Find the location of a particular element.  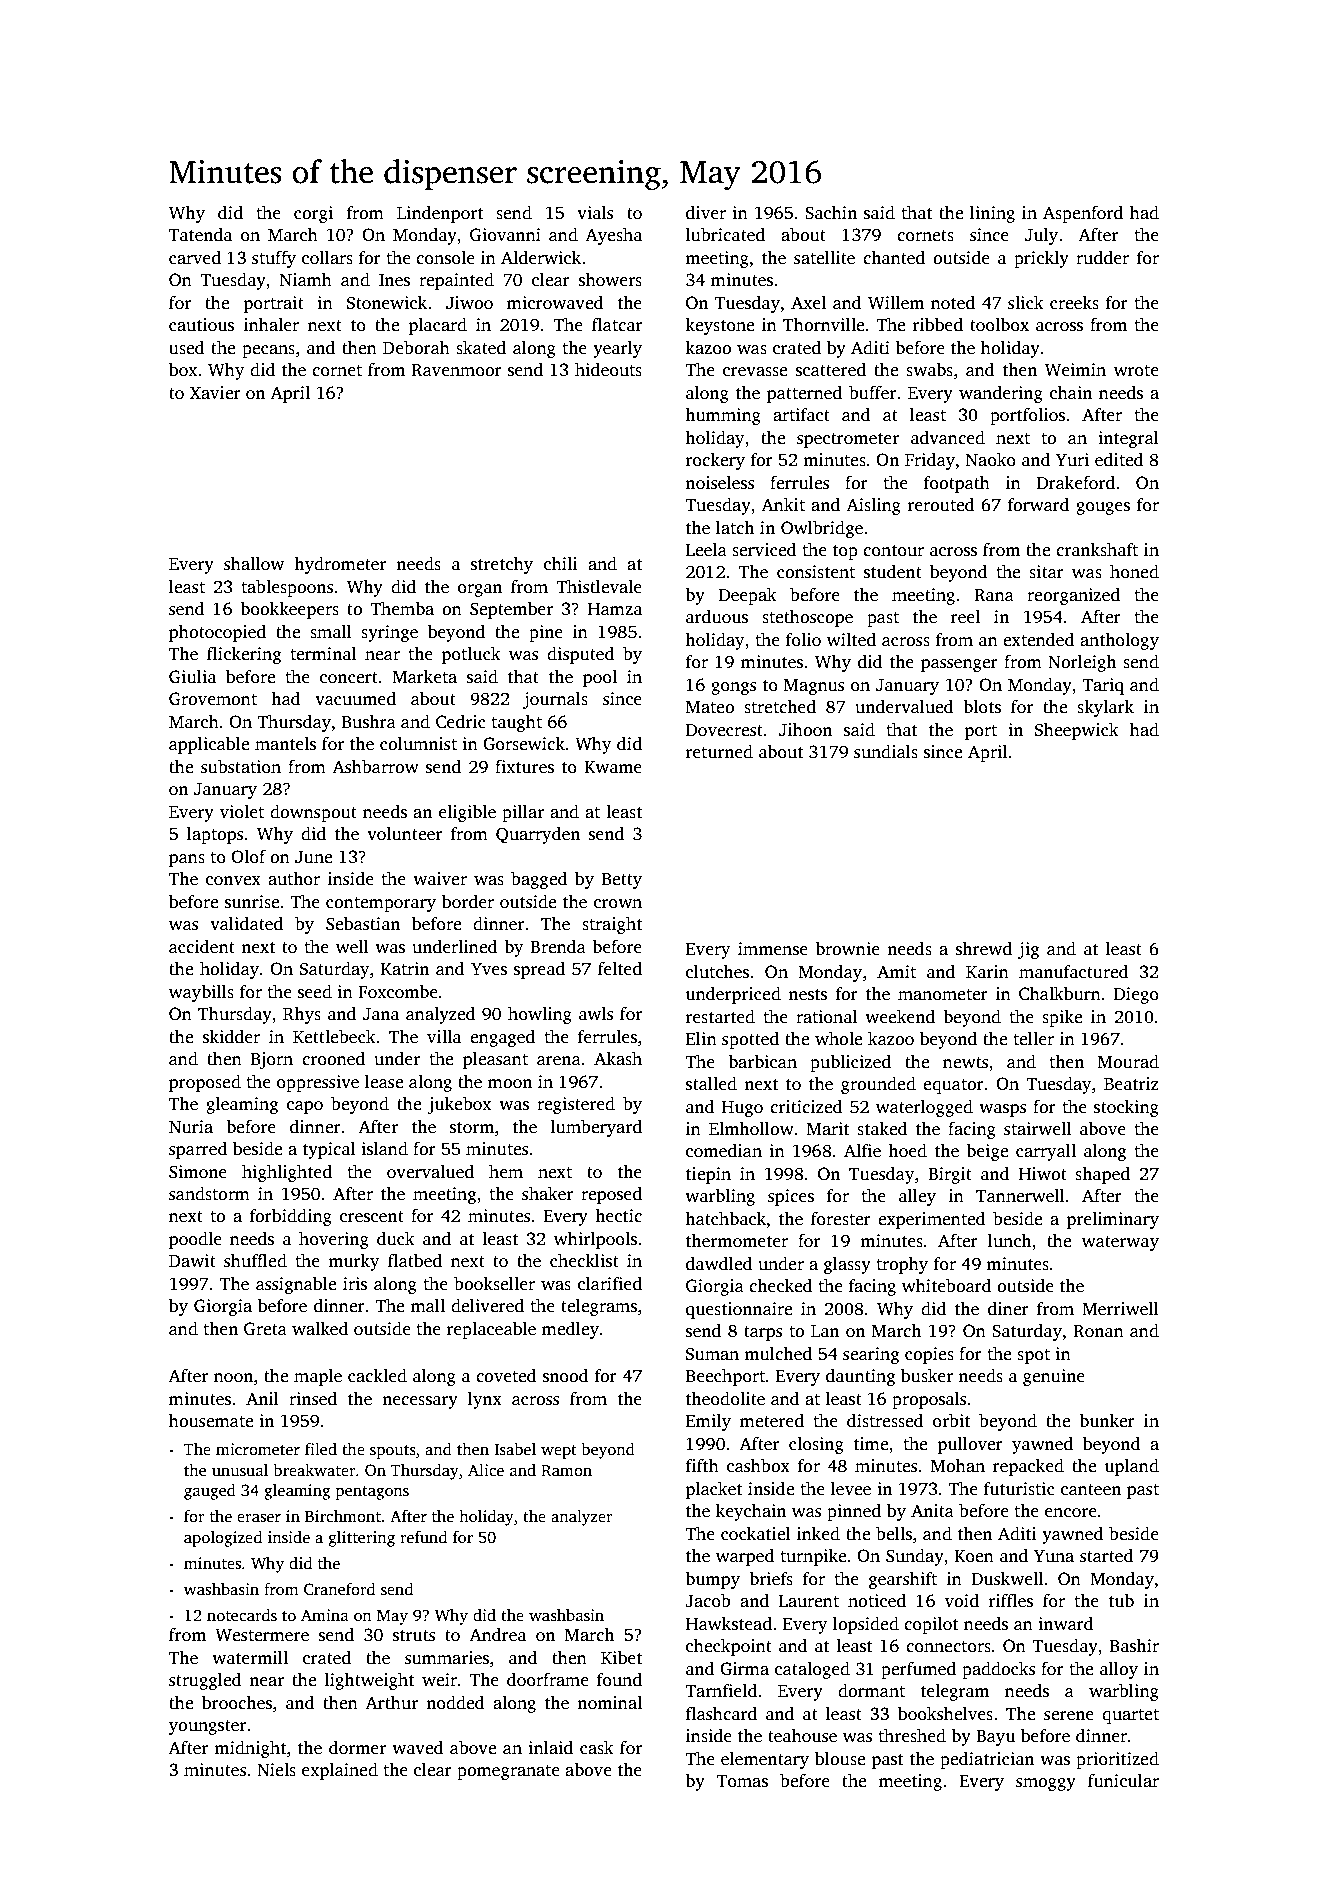

waterway is located at coordinates (1120, 1243).
